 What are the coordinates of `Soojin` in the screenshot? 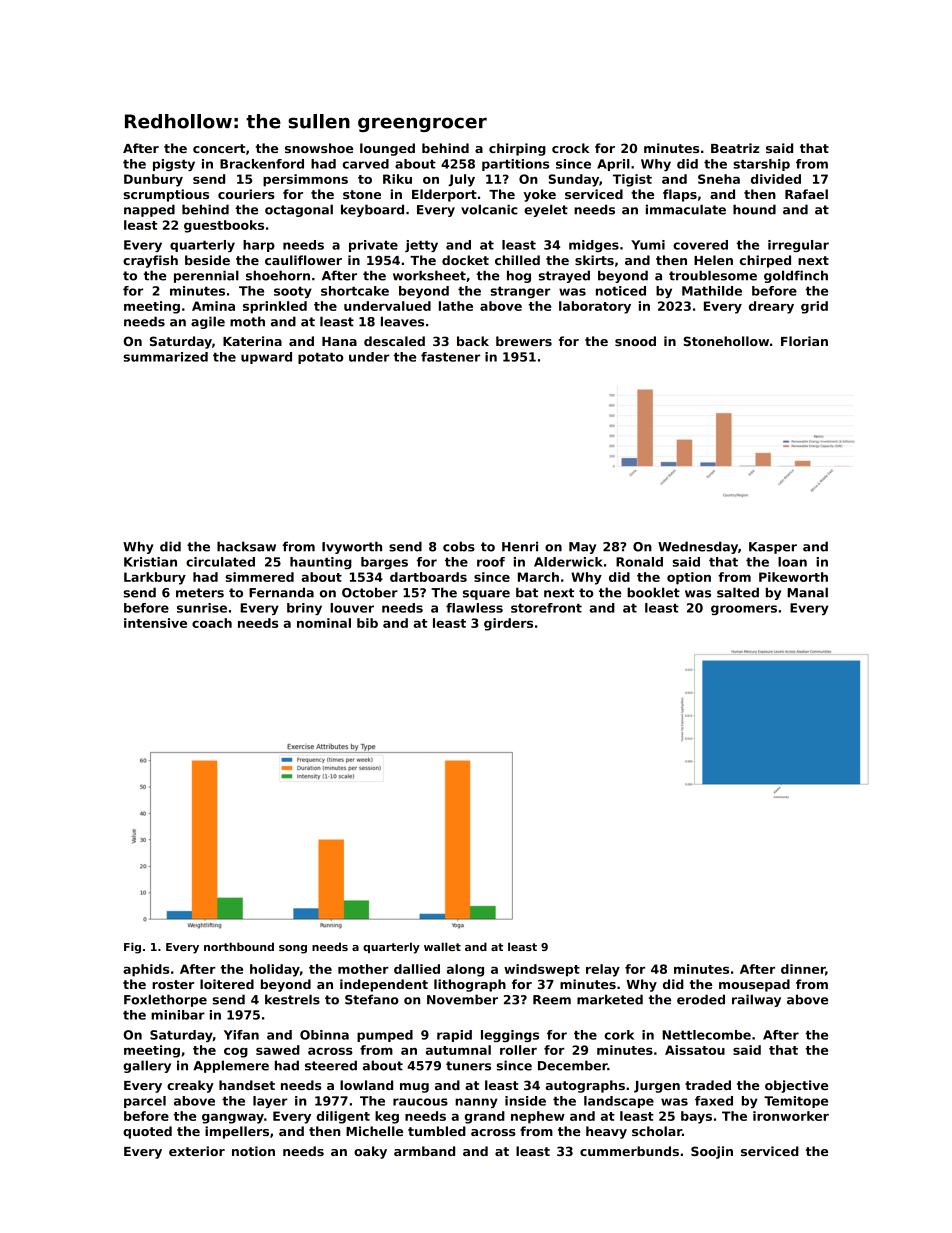 It's located at (712, 1152).
